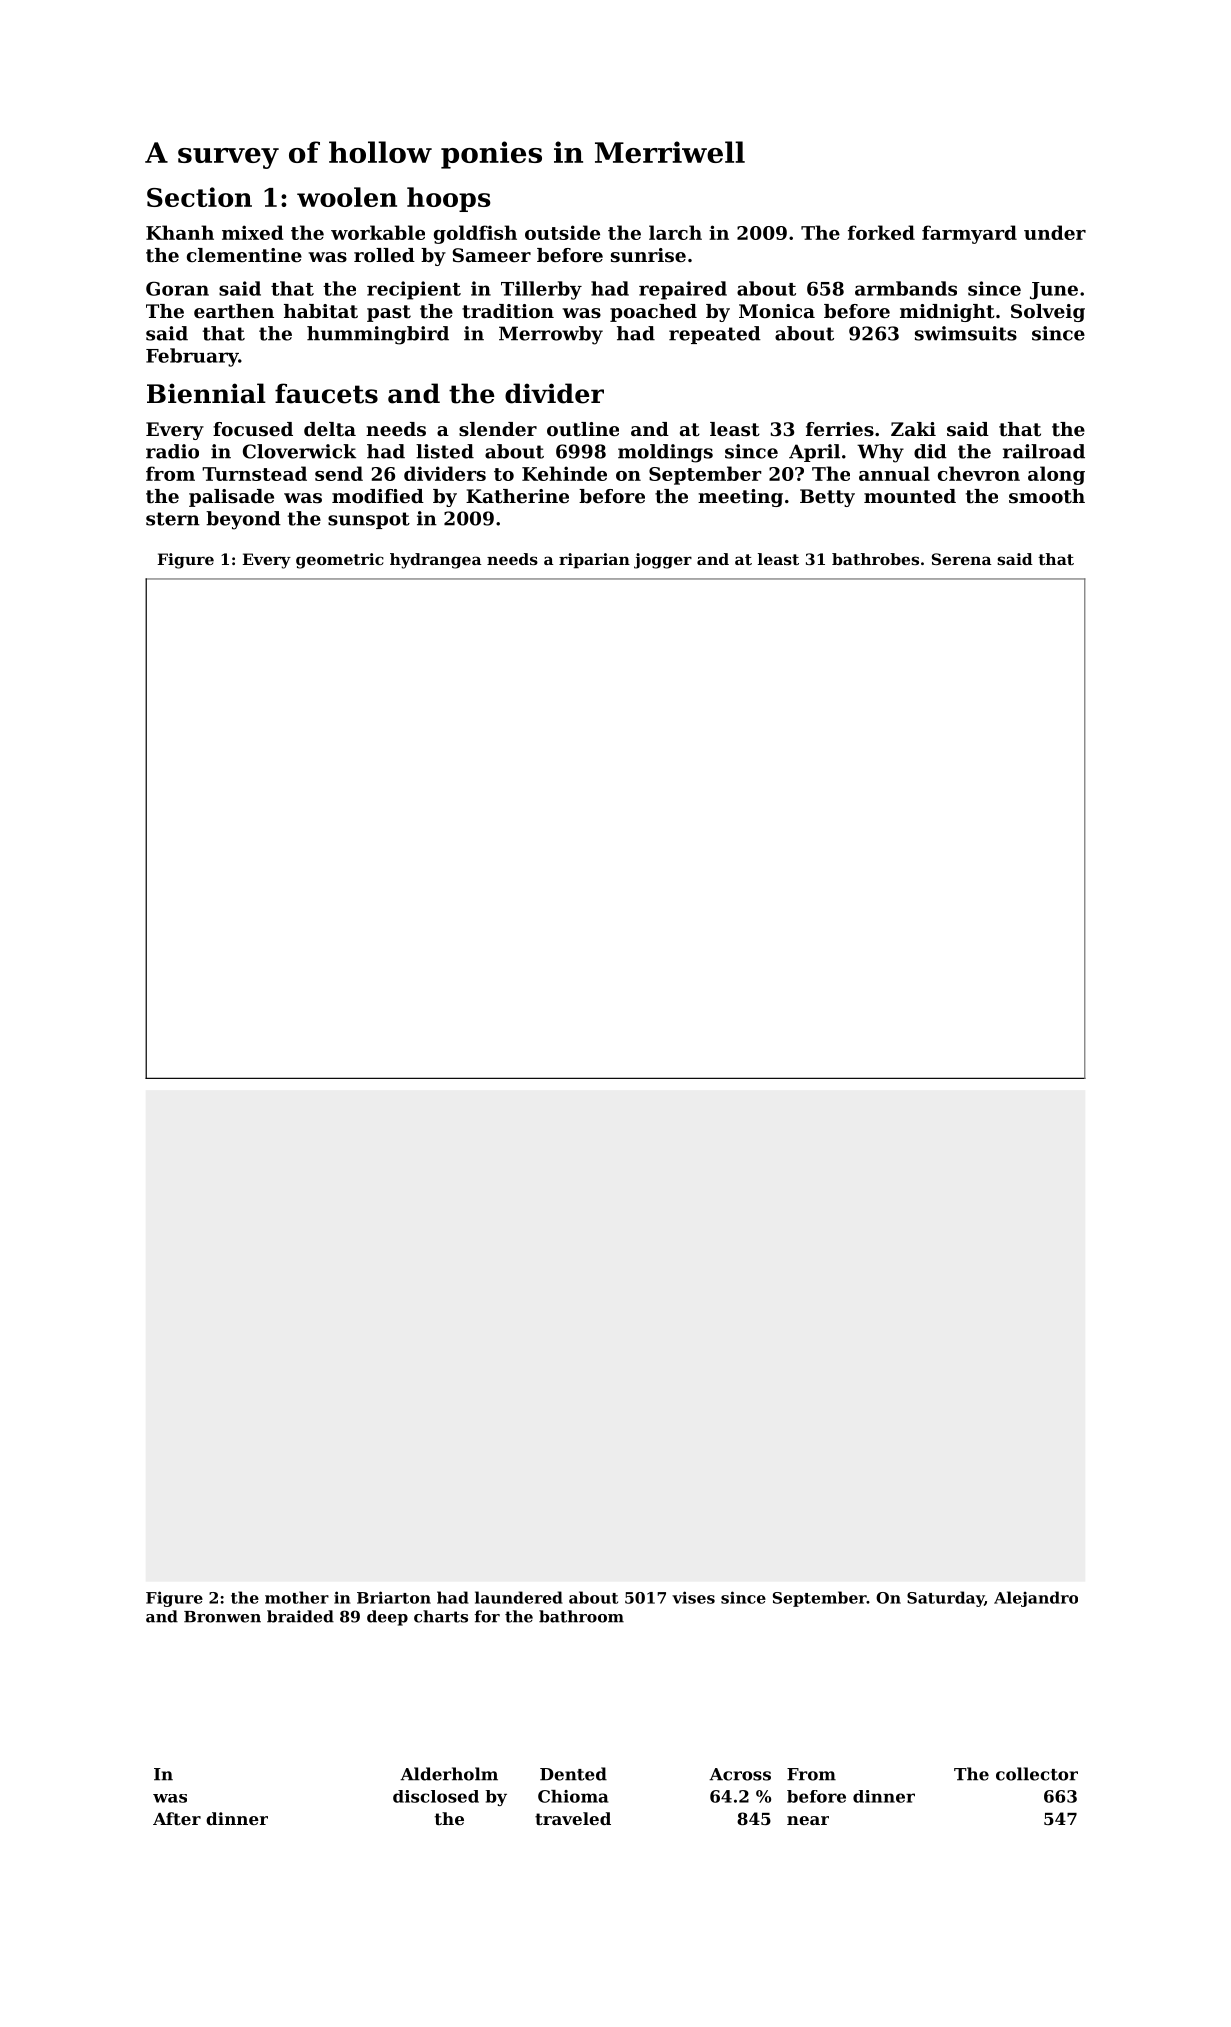 This screenshot has width=1231, height=2027. Describe the element at coordinates (394, 1597) in the screenshot. I see `Briarton` at that location.
